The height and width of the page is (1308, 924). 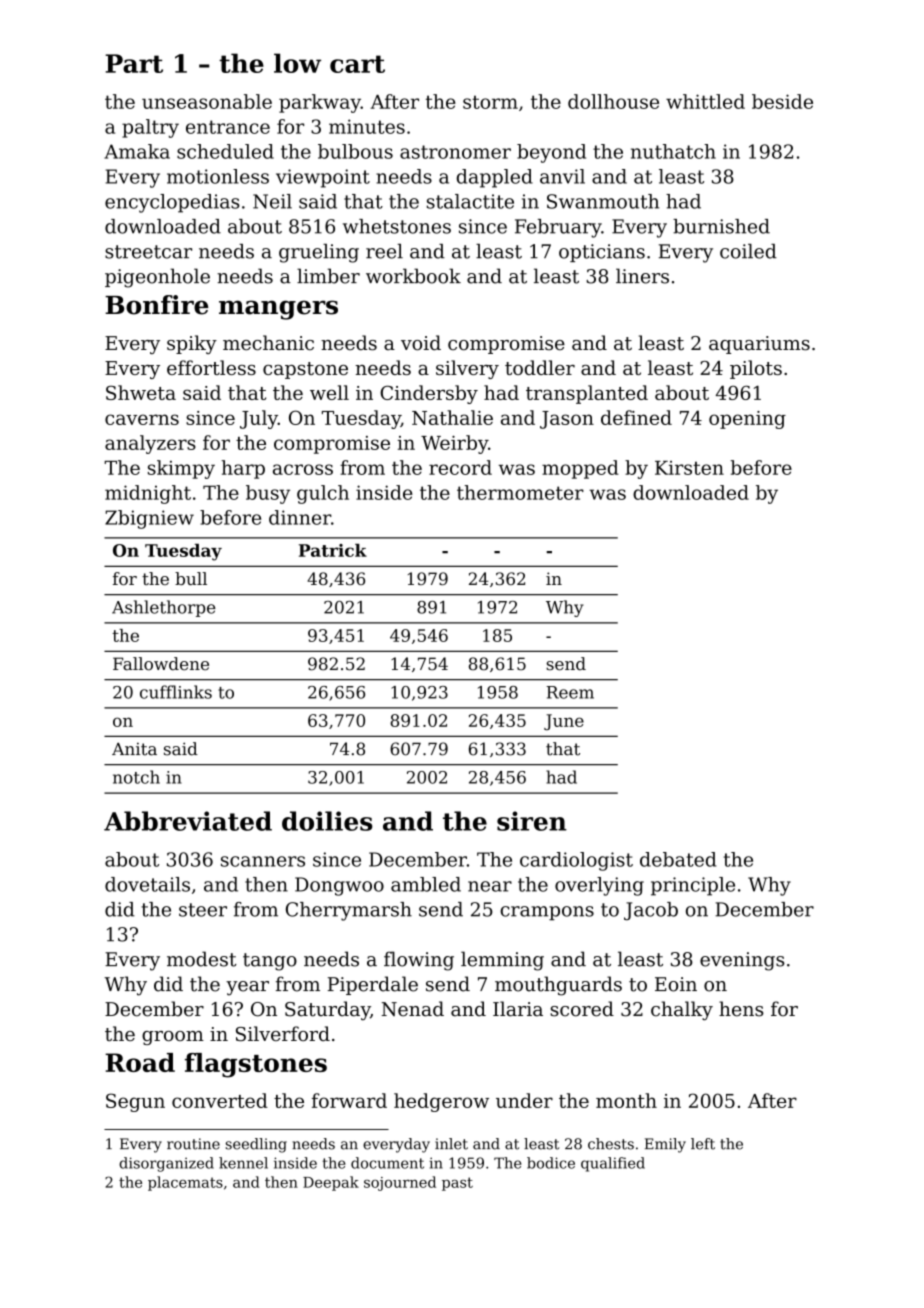 I want to click on June, so click(x=564, y=722).
